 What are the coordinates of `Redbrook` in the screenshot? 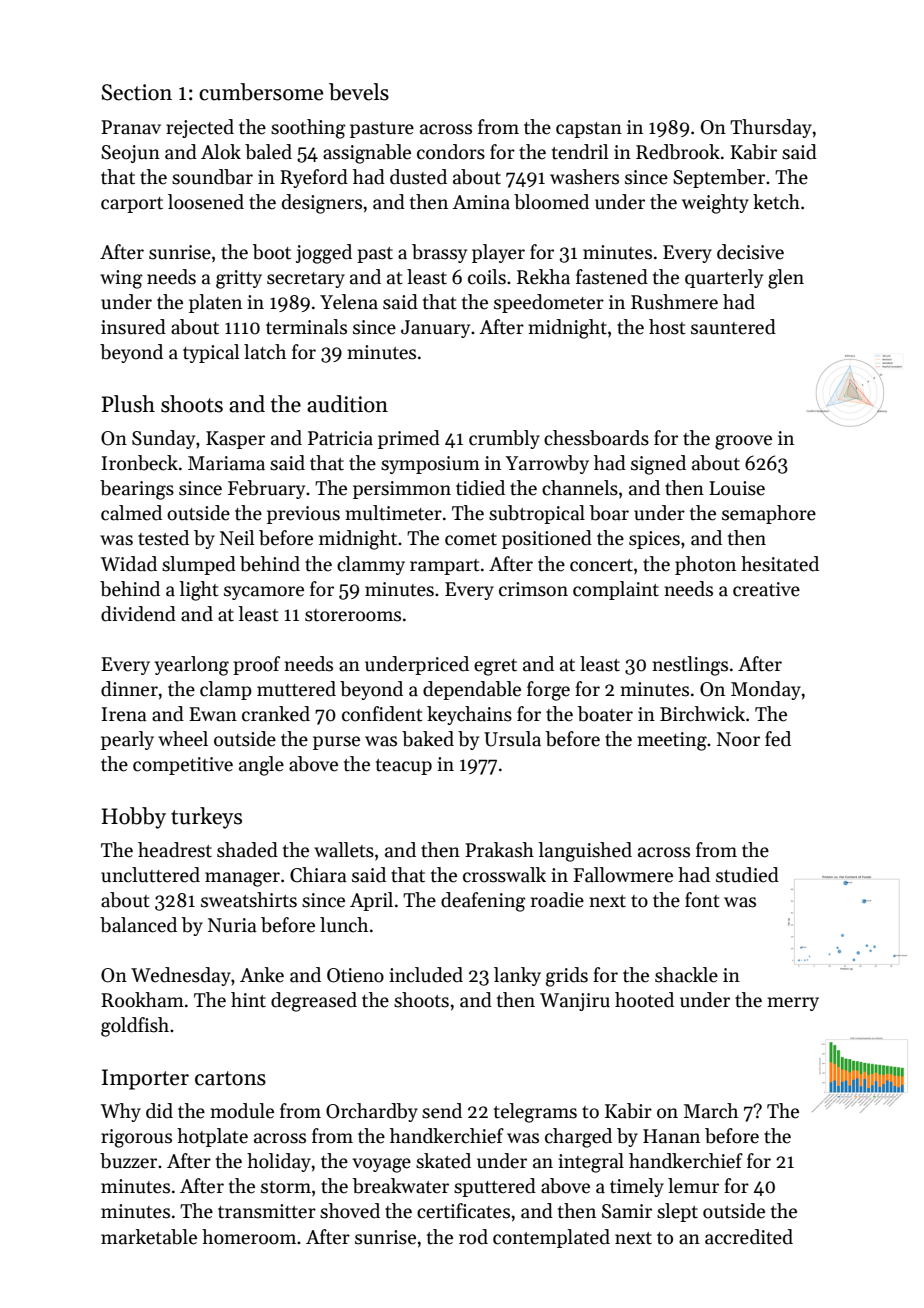 It's located at (678, 152).
